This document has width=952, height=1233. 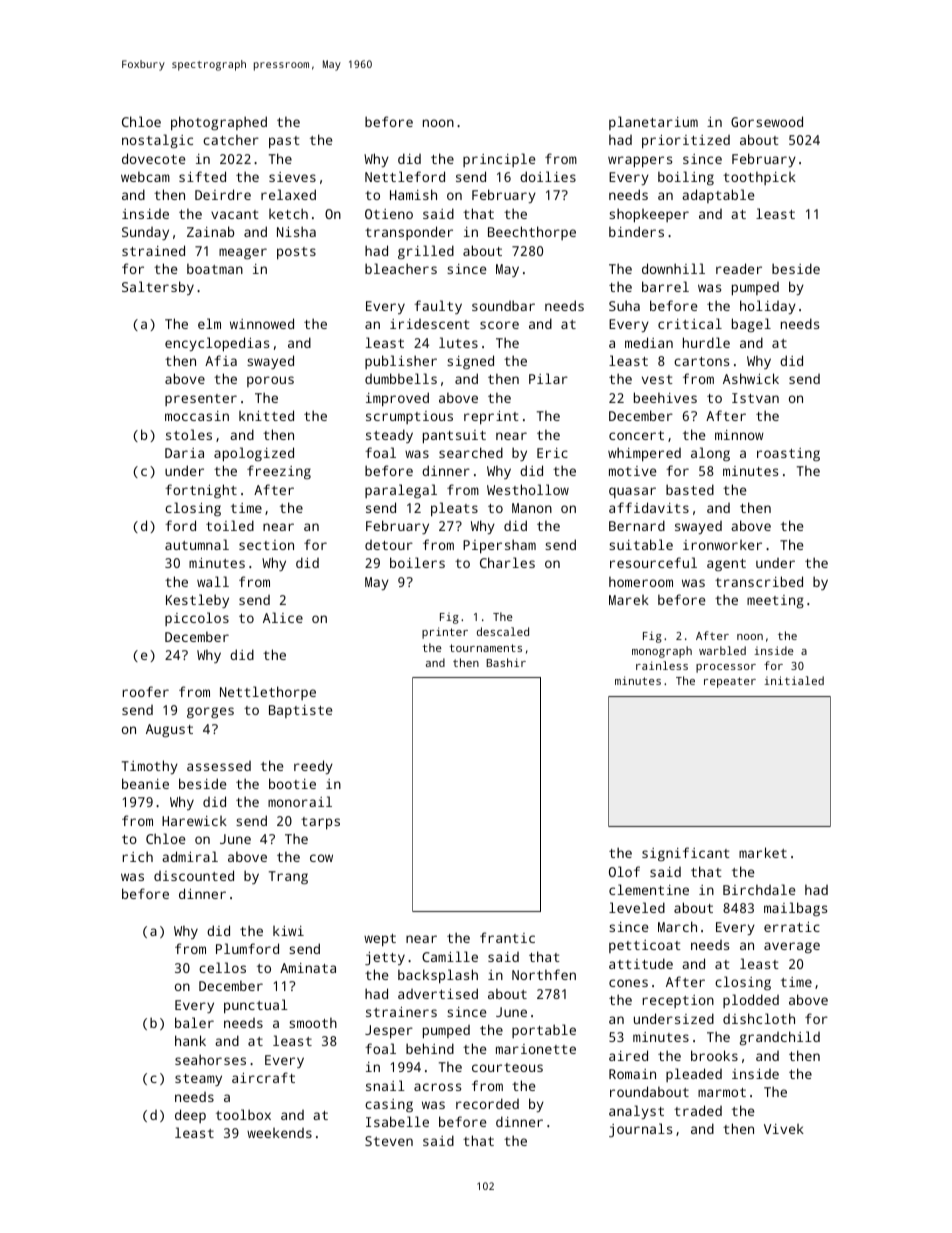 What do you see at coordinates (266, 545) in the document?
I see `section` at bounding box center [266, 545].
